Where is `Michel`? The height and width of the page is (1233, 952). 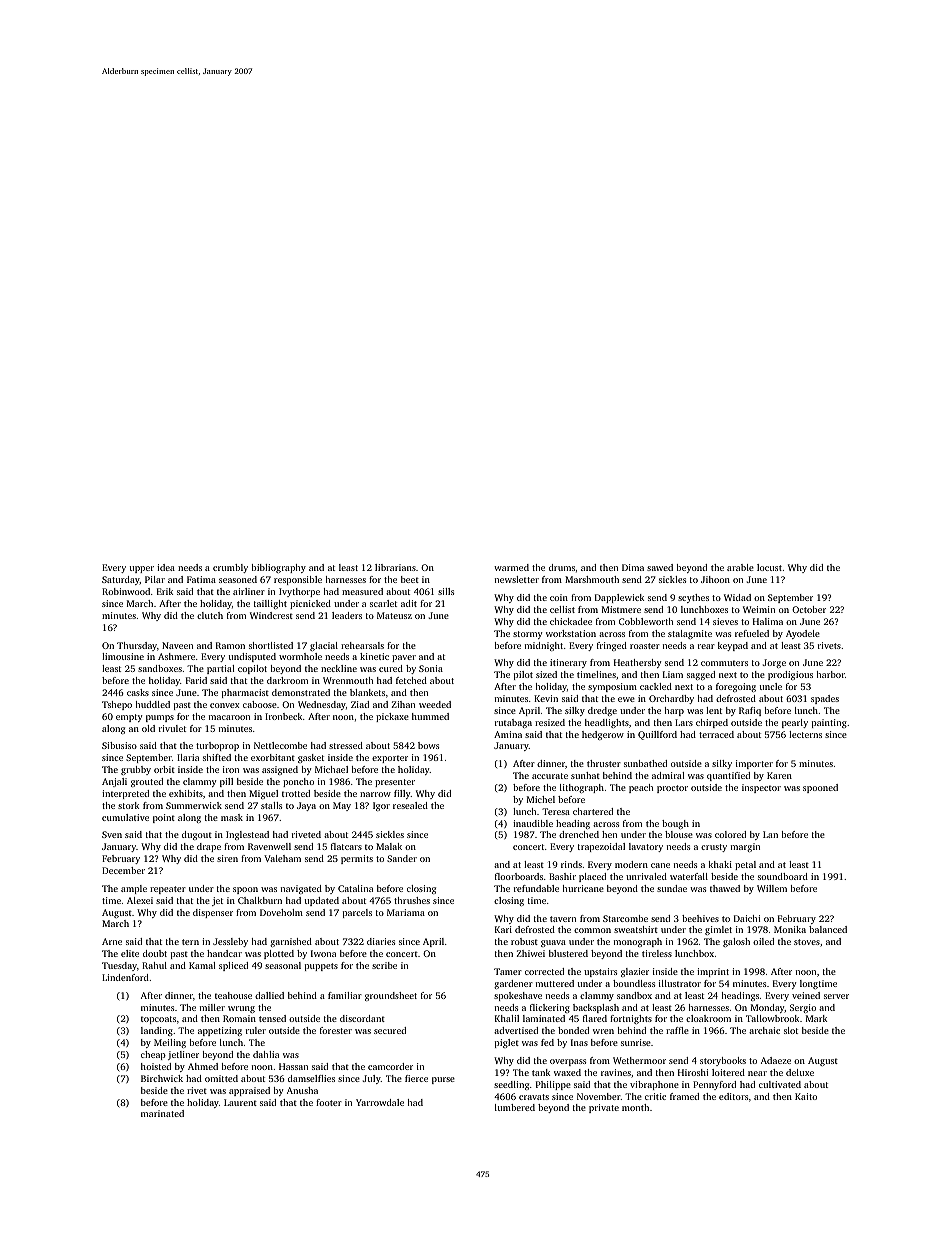
Michel is located at coordinates (541, 799).
